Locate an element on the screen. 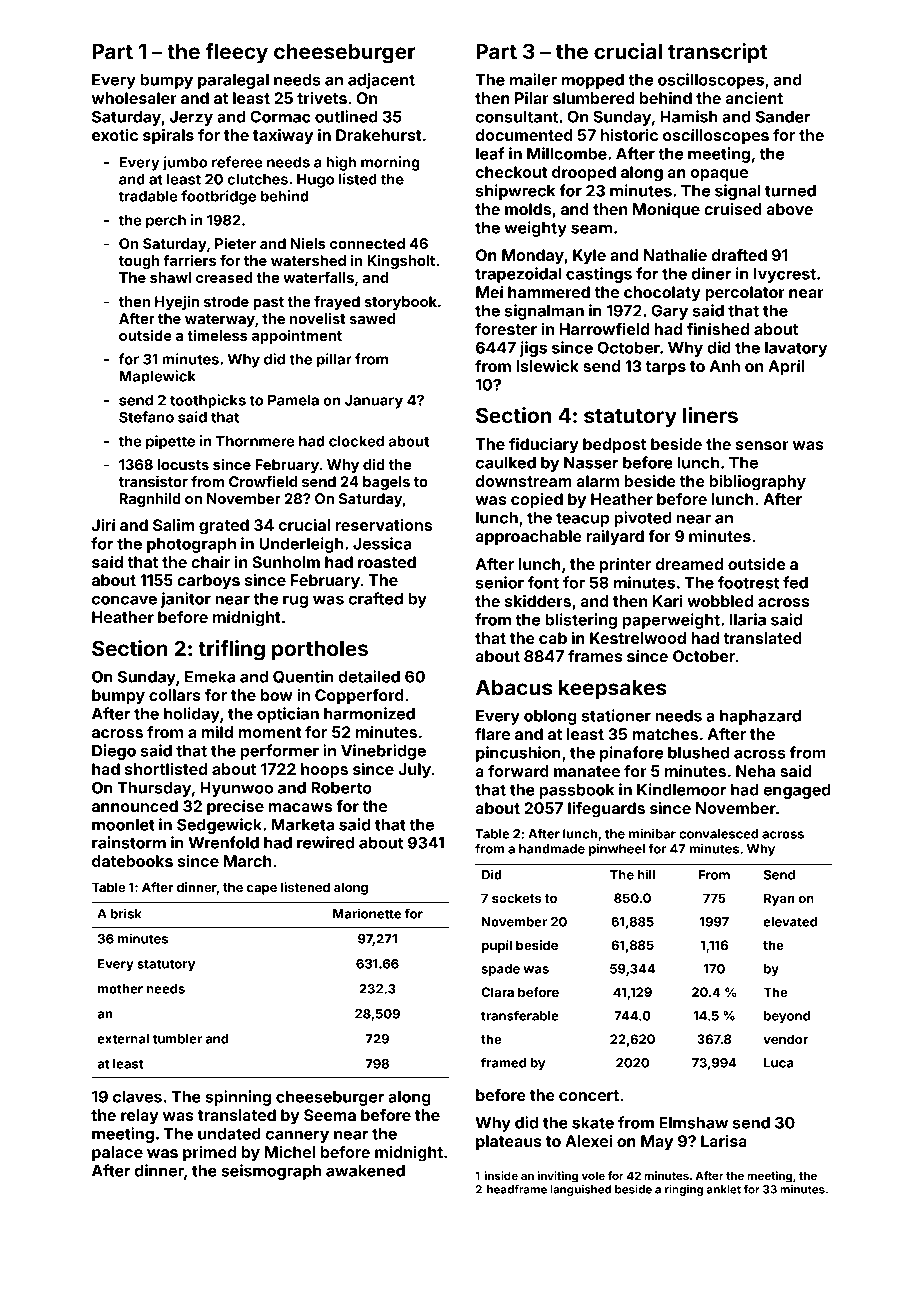 The width and height of the screenshot is (924, 1308). headframe is located at coordinates (517, 1189).
